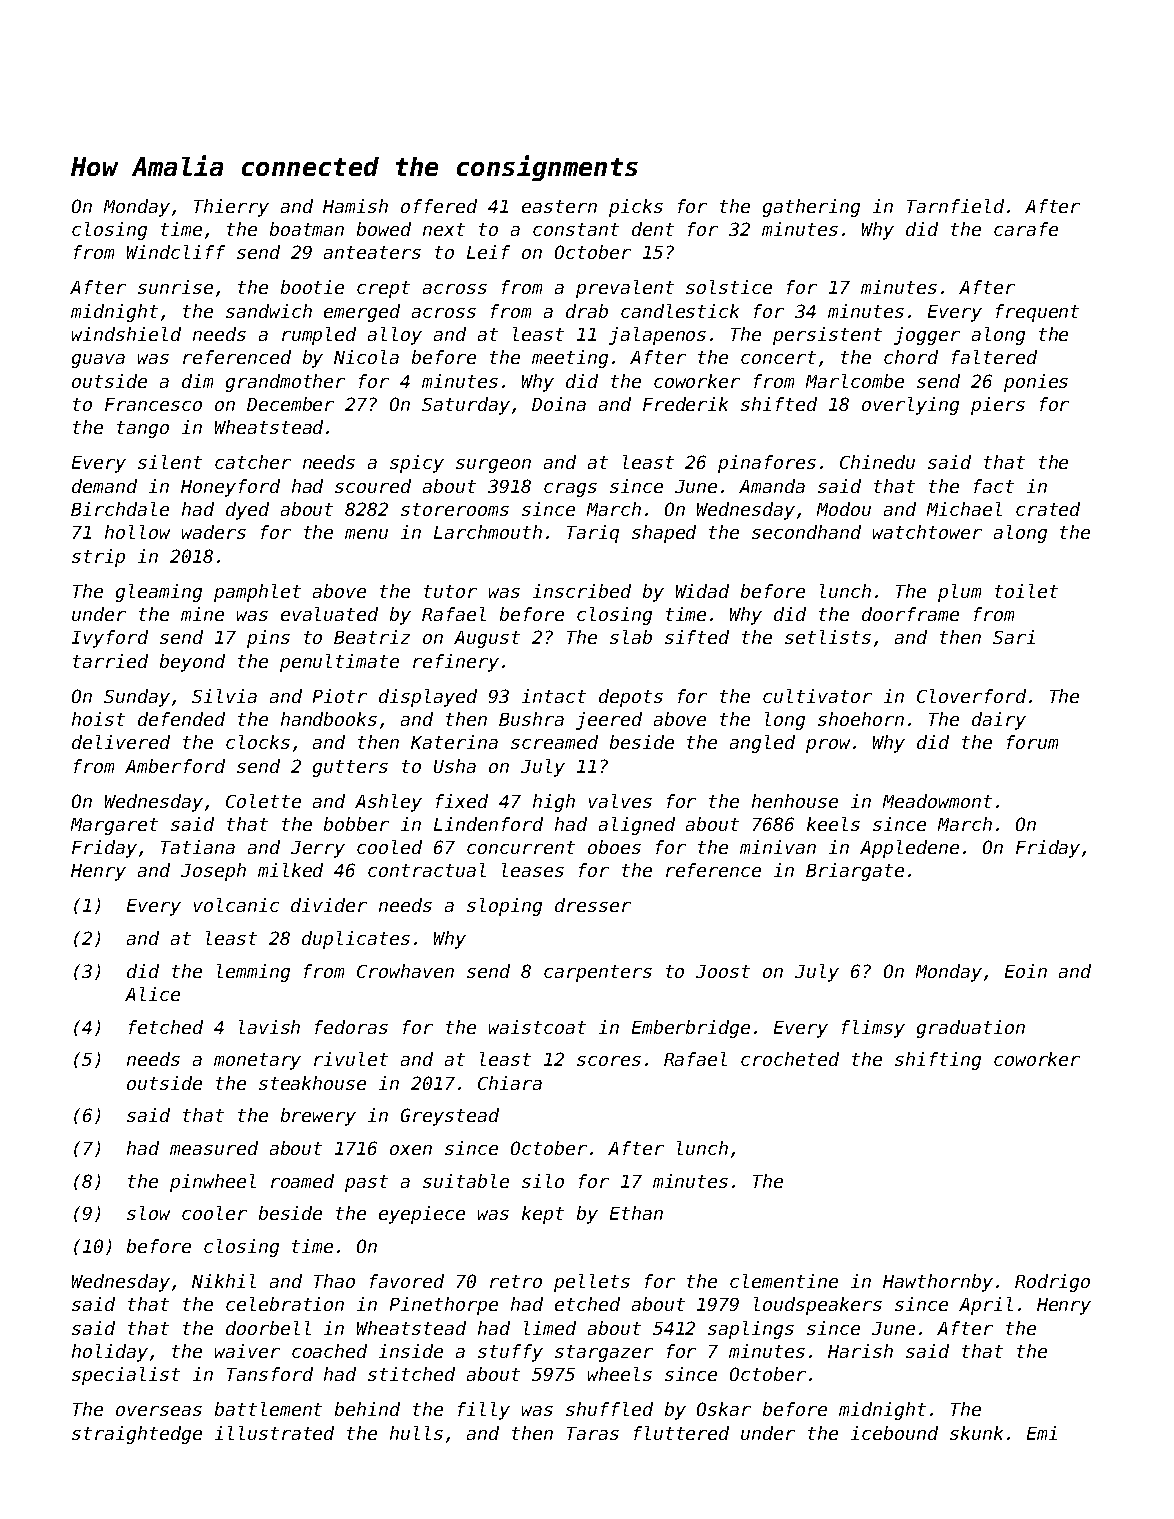 The width and height of the document is (1174, 1519). I want to click on icebound, so click(894, 1433).
